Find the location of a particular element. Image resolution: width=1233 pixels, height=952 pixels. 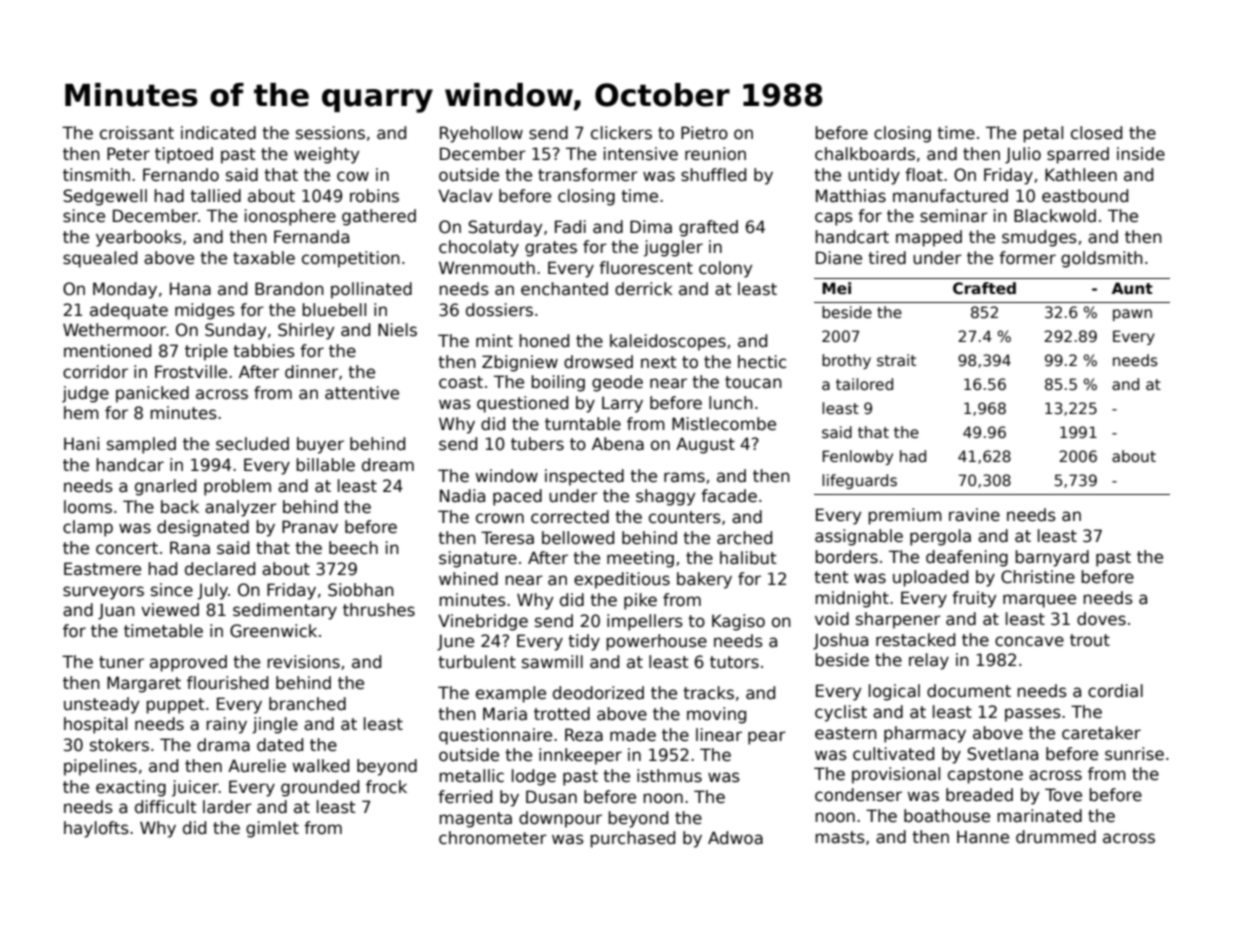

Crafted is located at coordinates (984, 288).
